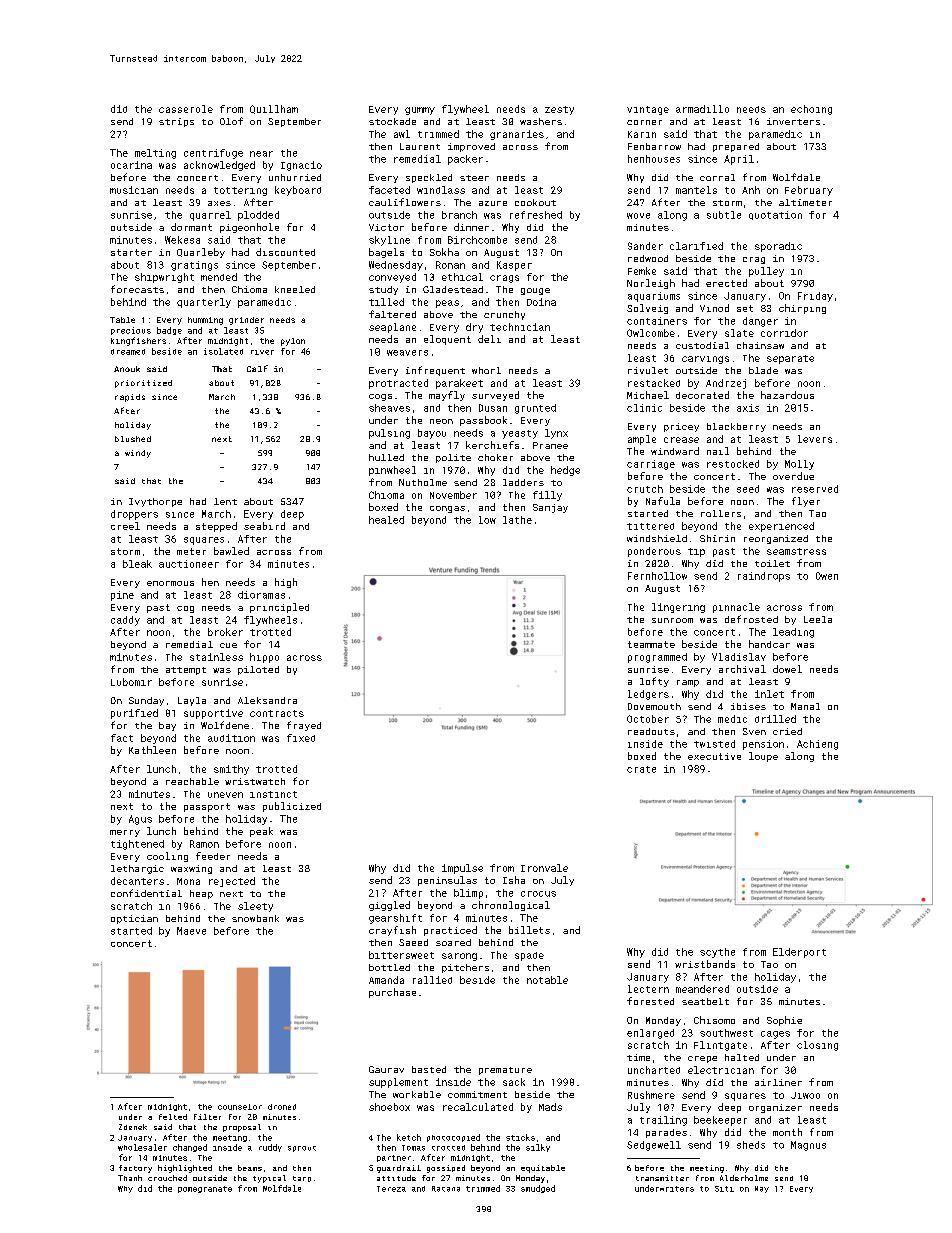  I want to click on sack, so click(514, 1082).
